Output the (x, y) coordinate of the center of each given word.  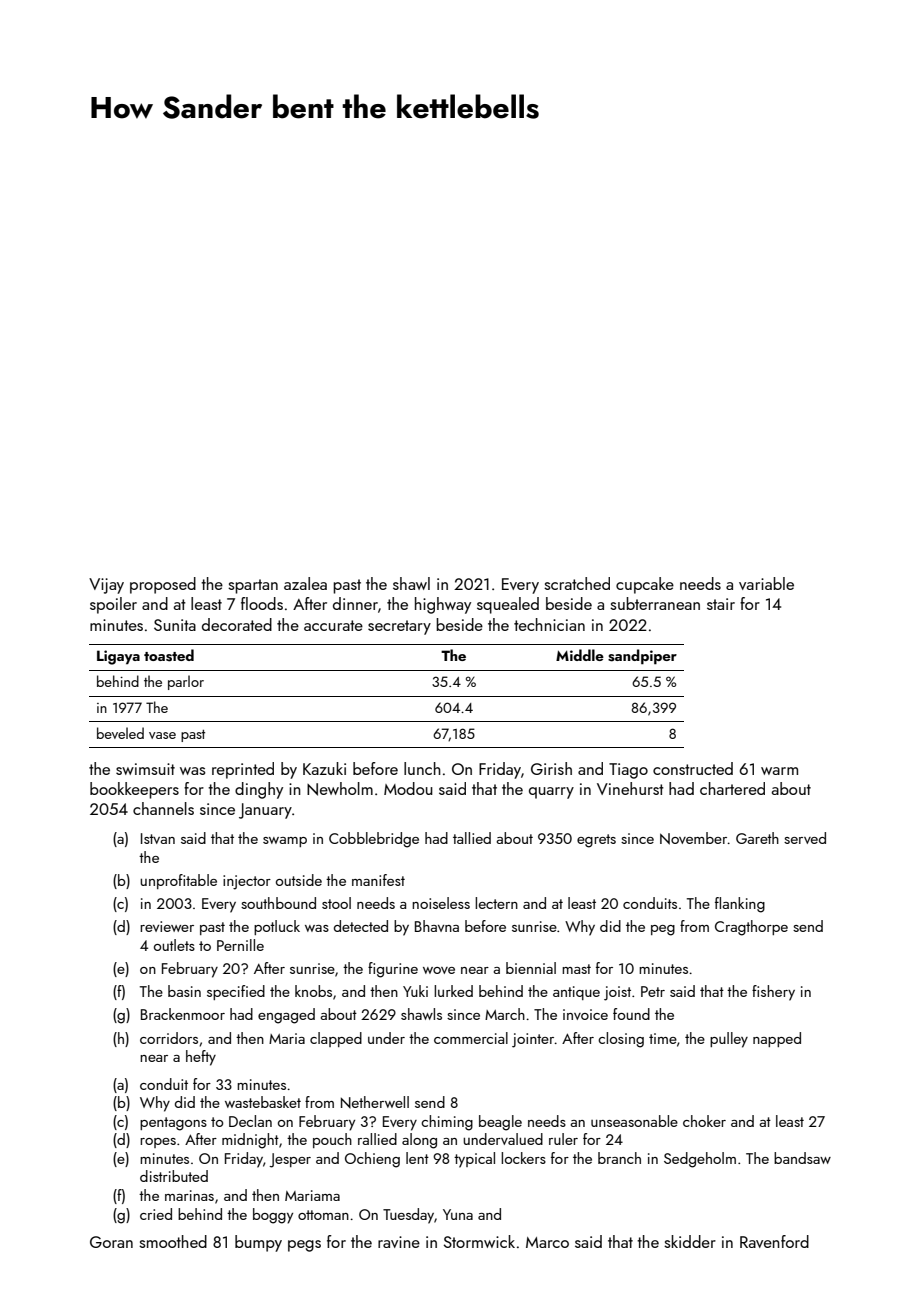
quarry (551, 793)
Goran (111, 1242)
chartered (732, 788)
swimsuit (145, 769)
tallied (472, 838)
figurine (393, 970)
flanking (740, 905)
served (805, 838)
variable (766, 583)
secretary (399, 627)
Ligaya (118, 657)
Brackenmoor (183, 1014)
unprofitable (178, 881)
